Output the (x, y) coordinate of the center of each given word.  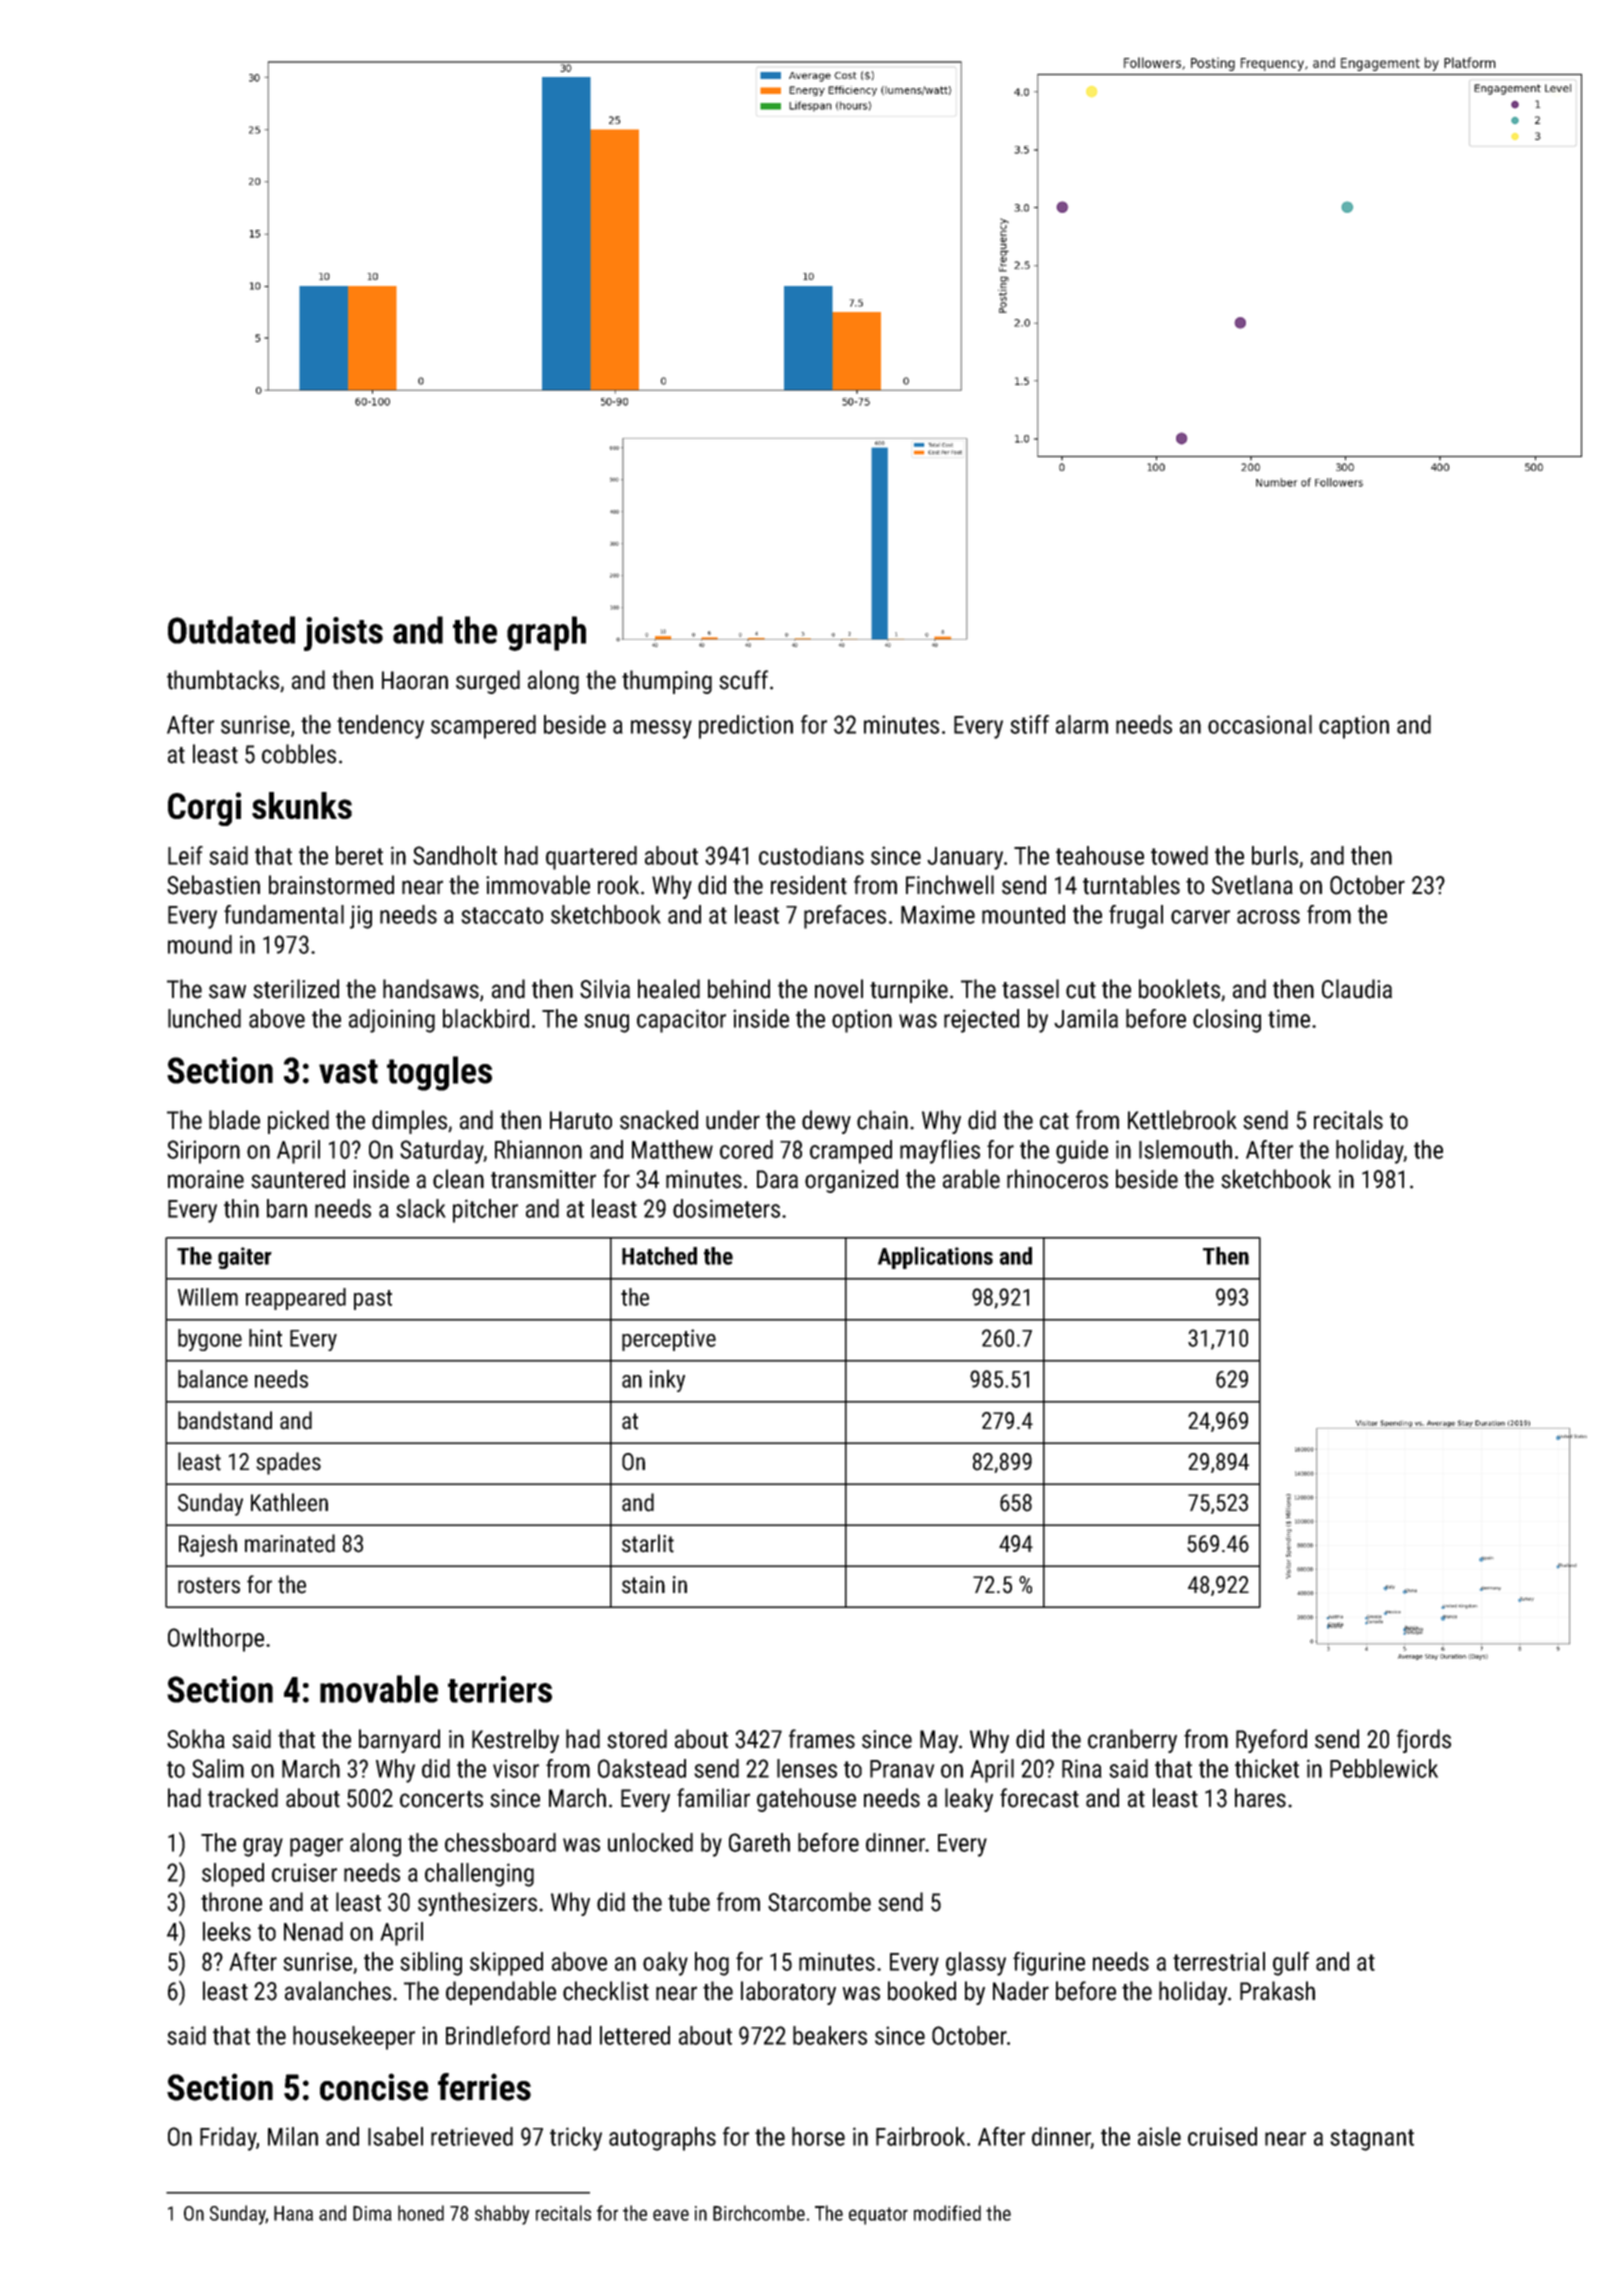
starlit (648, 1543)
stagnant (1372, 2140)
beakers (830, 2035)
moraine (206, 1179)
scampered (483, 727)
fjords (1424, 1741)
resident (809, 885)
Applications (935, 1258)
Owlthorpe (216, 1640)
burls (1275, 855)
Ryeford (1271, 1741)
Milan (293, 2136)
